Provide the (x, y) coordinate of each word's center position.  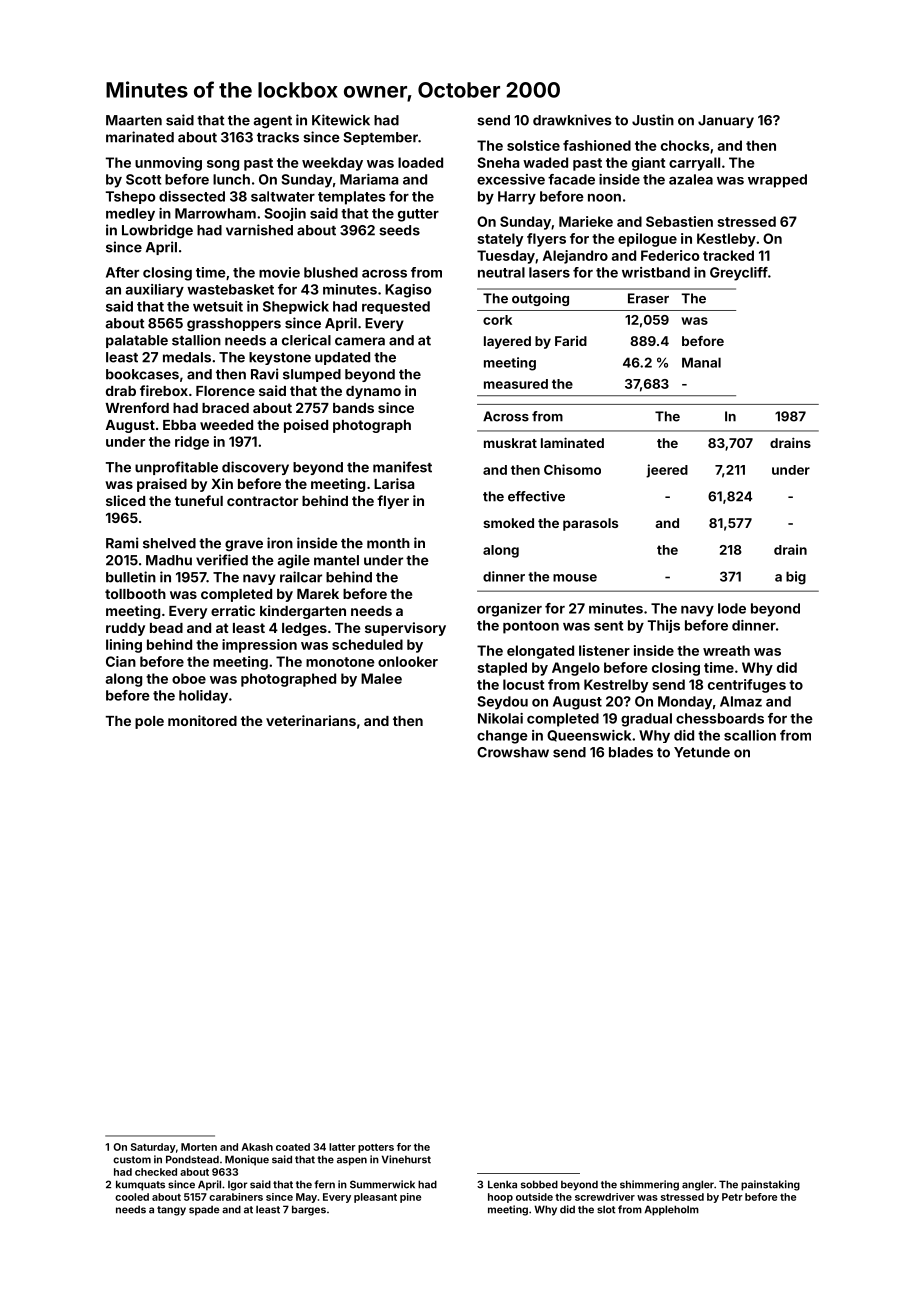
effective (536, 496)
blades (631, 752)
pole (149, 722)
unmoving (168, 164)
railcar (301, 577)
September (380, 138)
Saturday (153, 1148)
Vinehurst (406, 1159)
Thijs (664, 626)
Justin (653, 120)
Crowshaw (513, 752)
